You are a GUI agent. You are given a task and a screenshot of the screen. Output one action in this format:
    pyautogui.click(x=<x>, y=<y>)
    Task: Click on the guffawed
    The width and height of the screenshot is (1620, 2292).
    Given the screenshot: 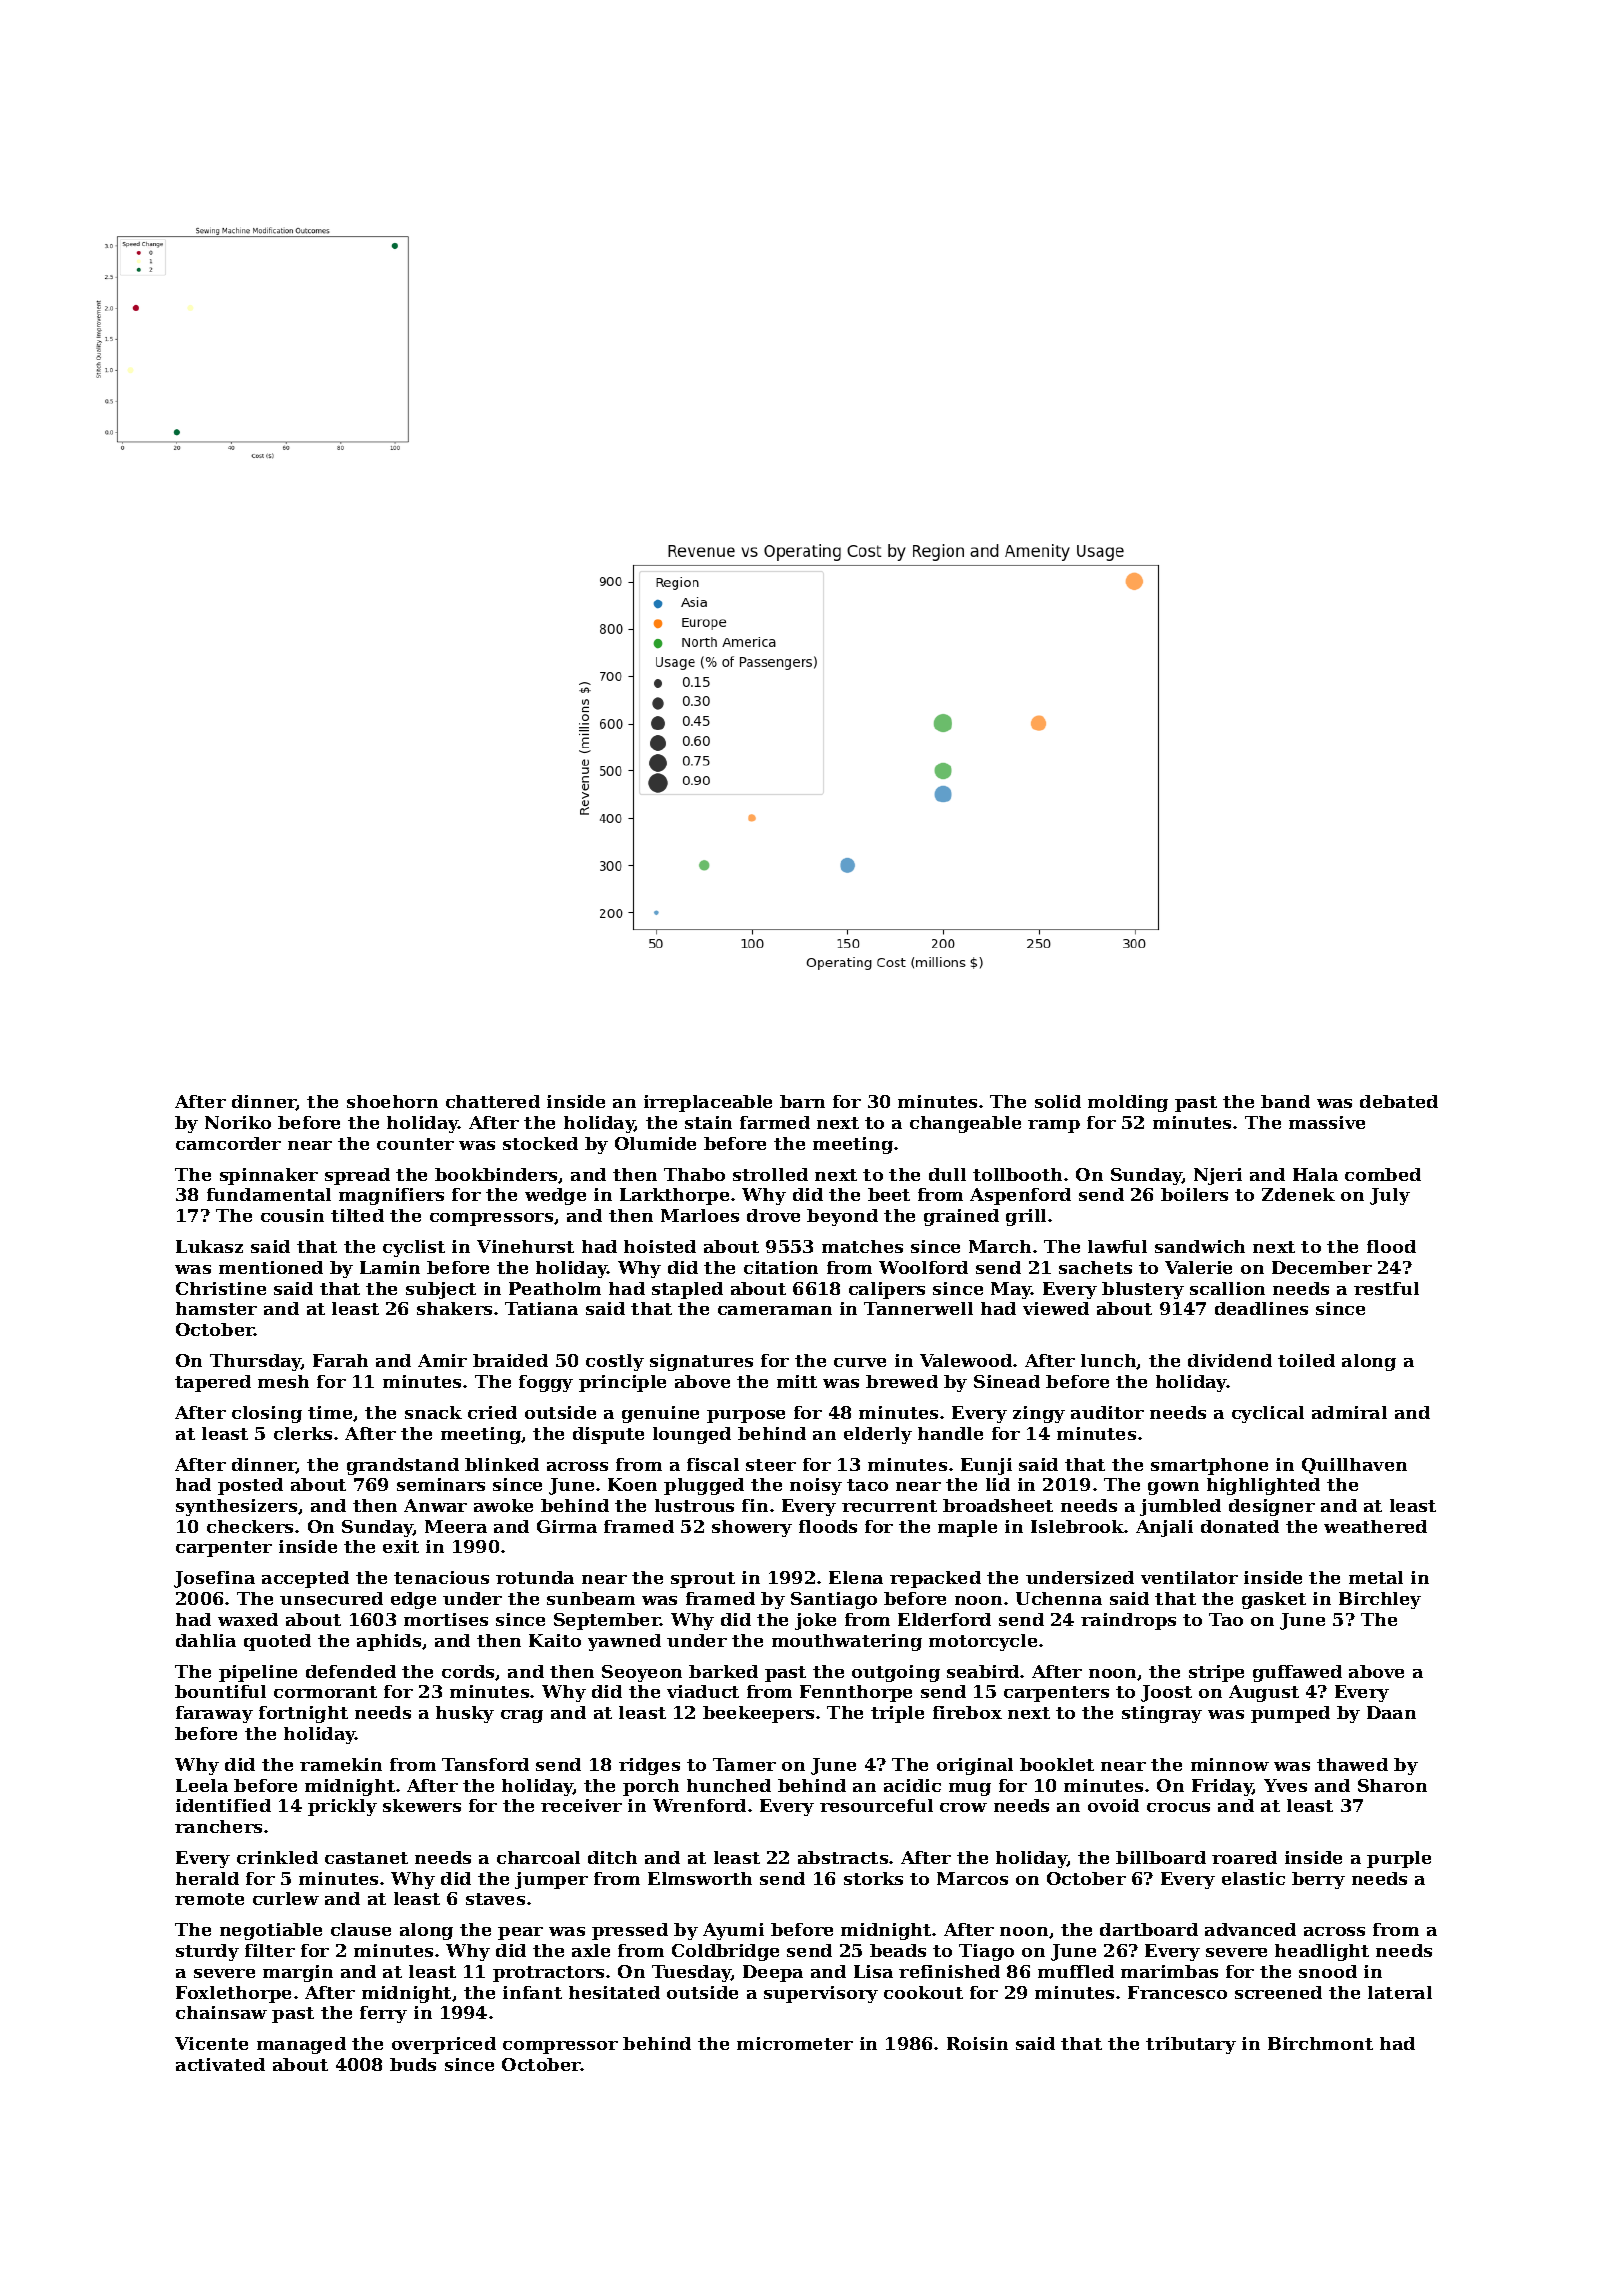 What is the action you would take?
    pyautogui.click(x=1297, y=1673)
